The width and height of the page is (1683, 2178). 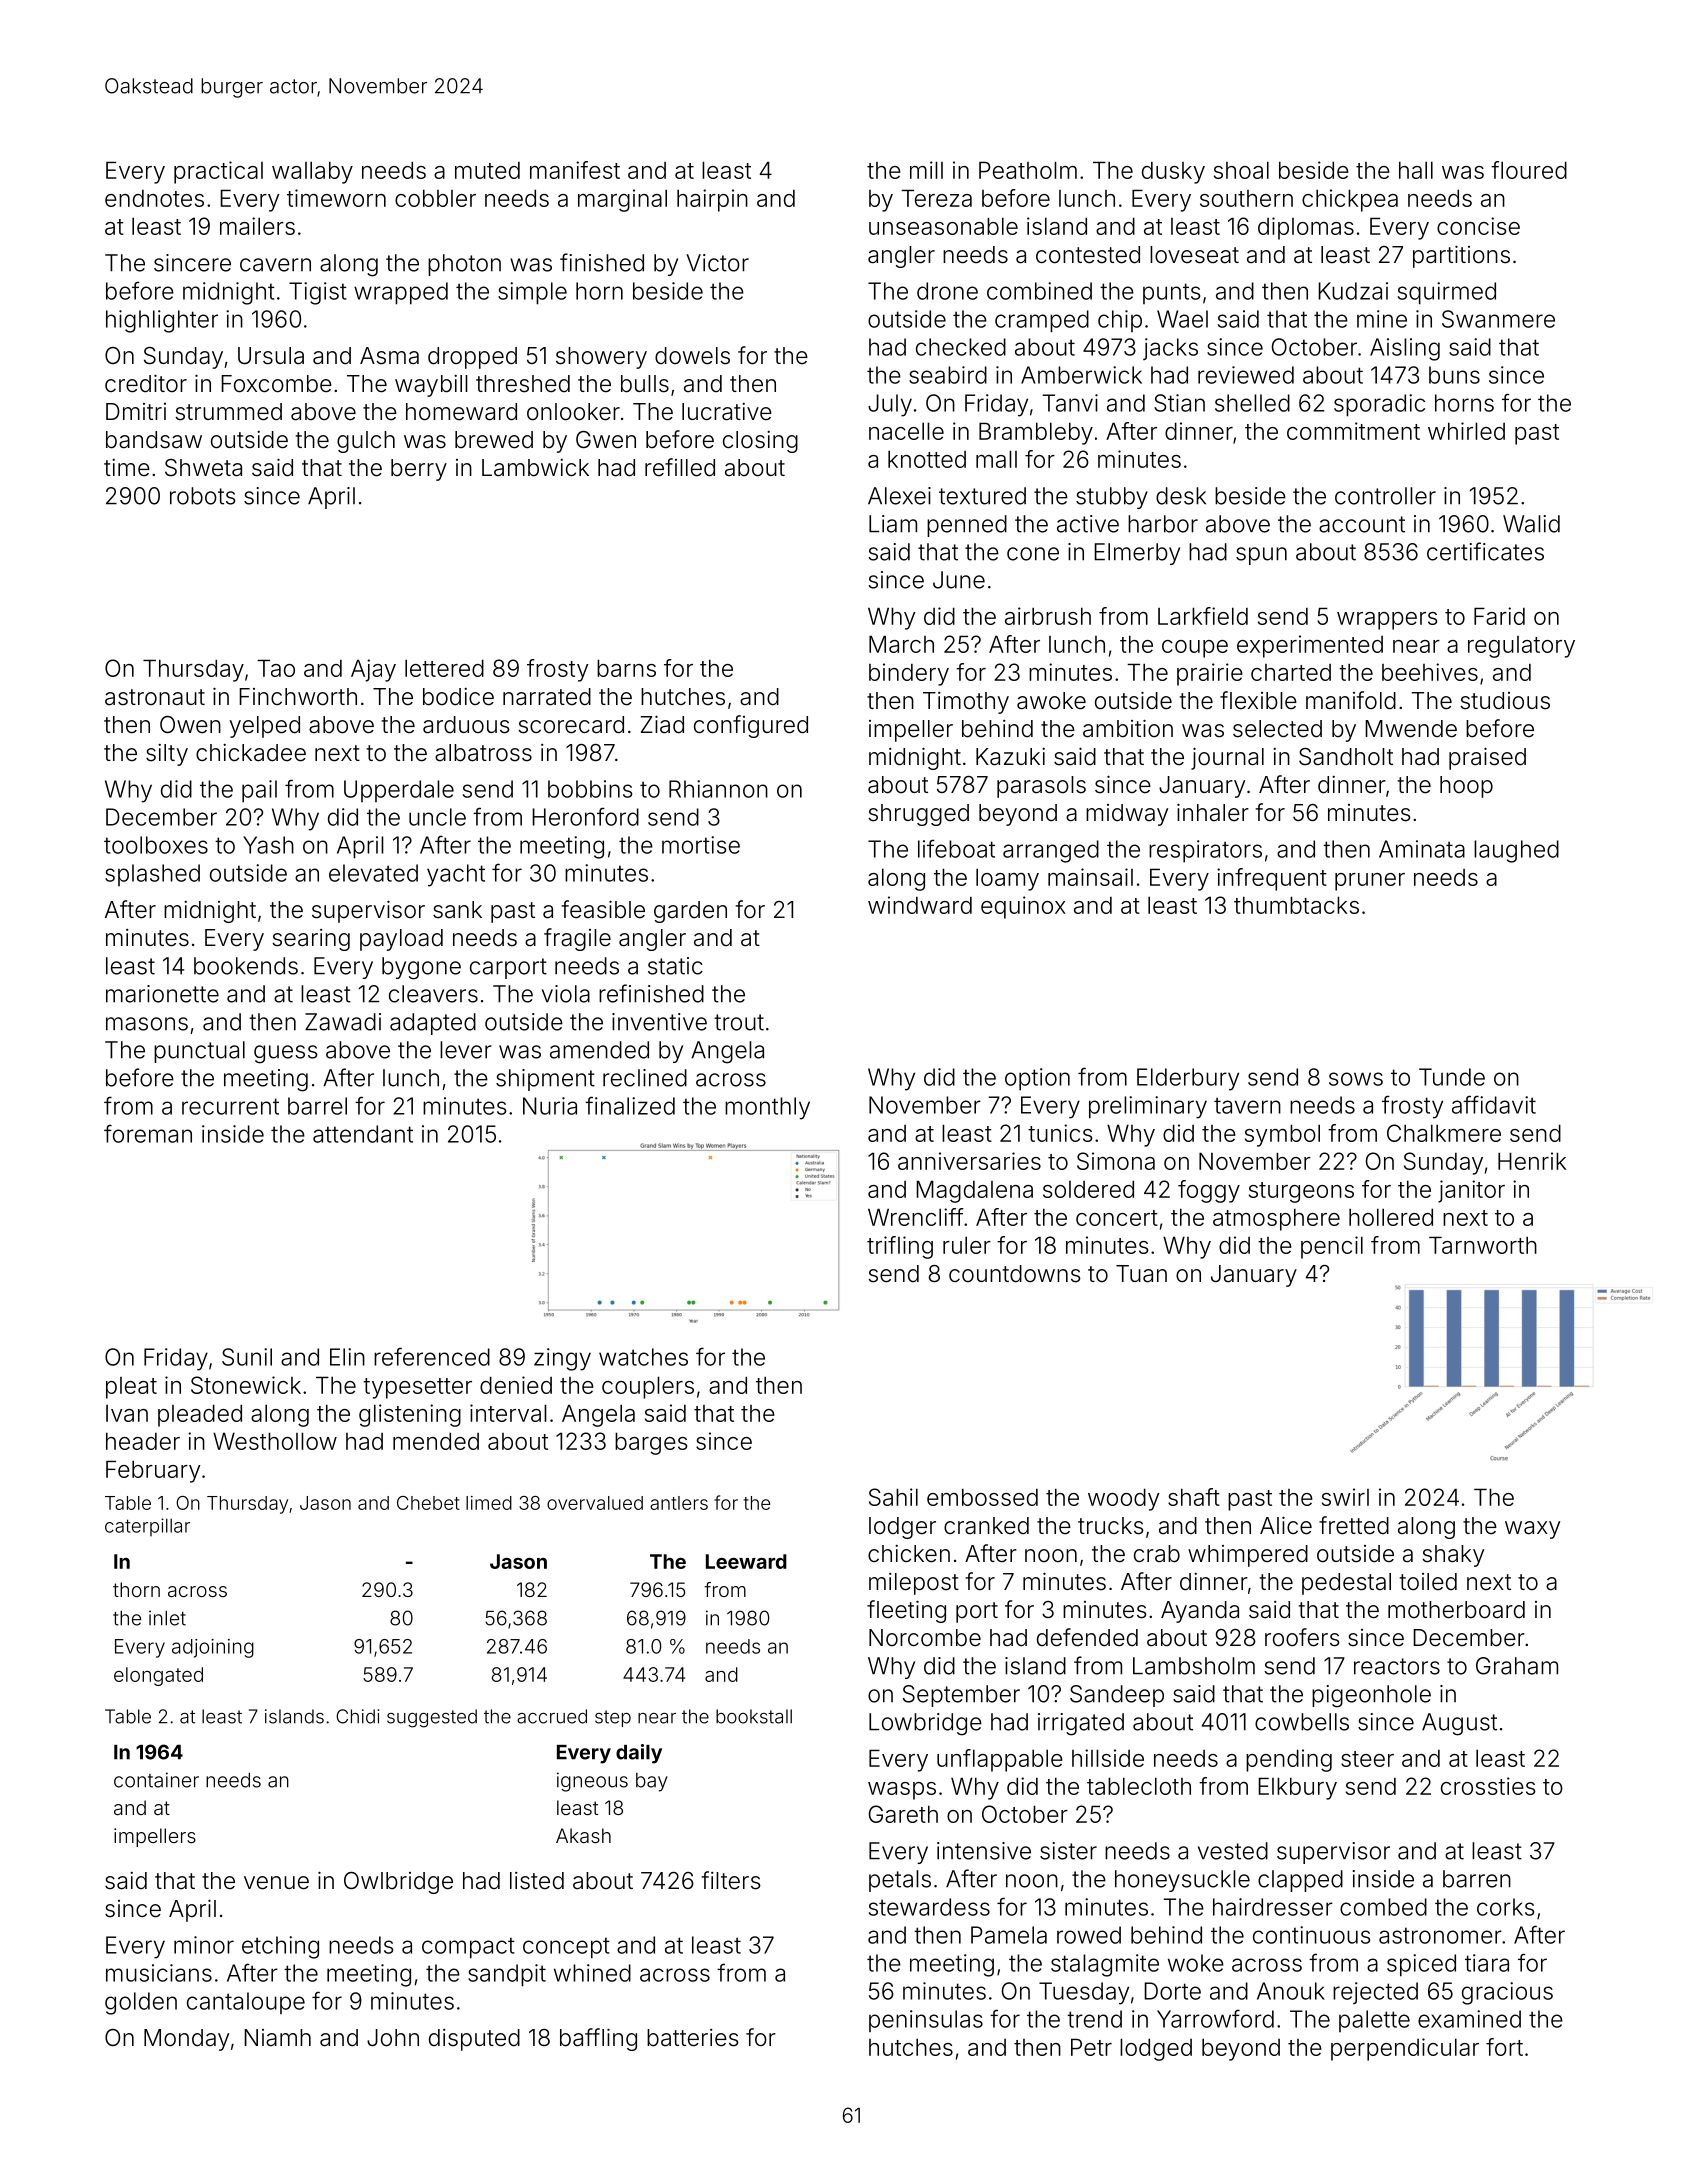 What do you see at coordinates (943, 226) in the page?
I see `unseasonable` at bounding box center [943, 226].
